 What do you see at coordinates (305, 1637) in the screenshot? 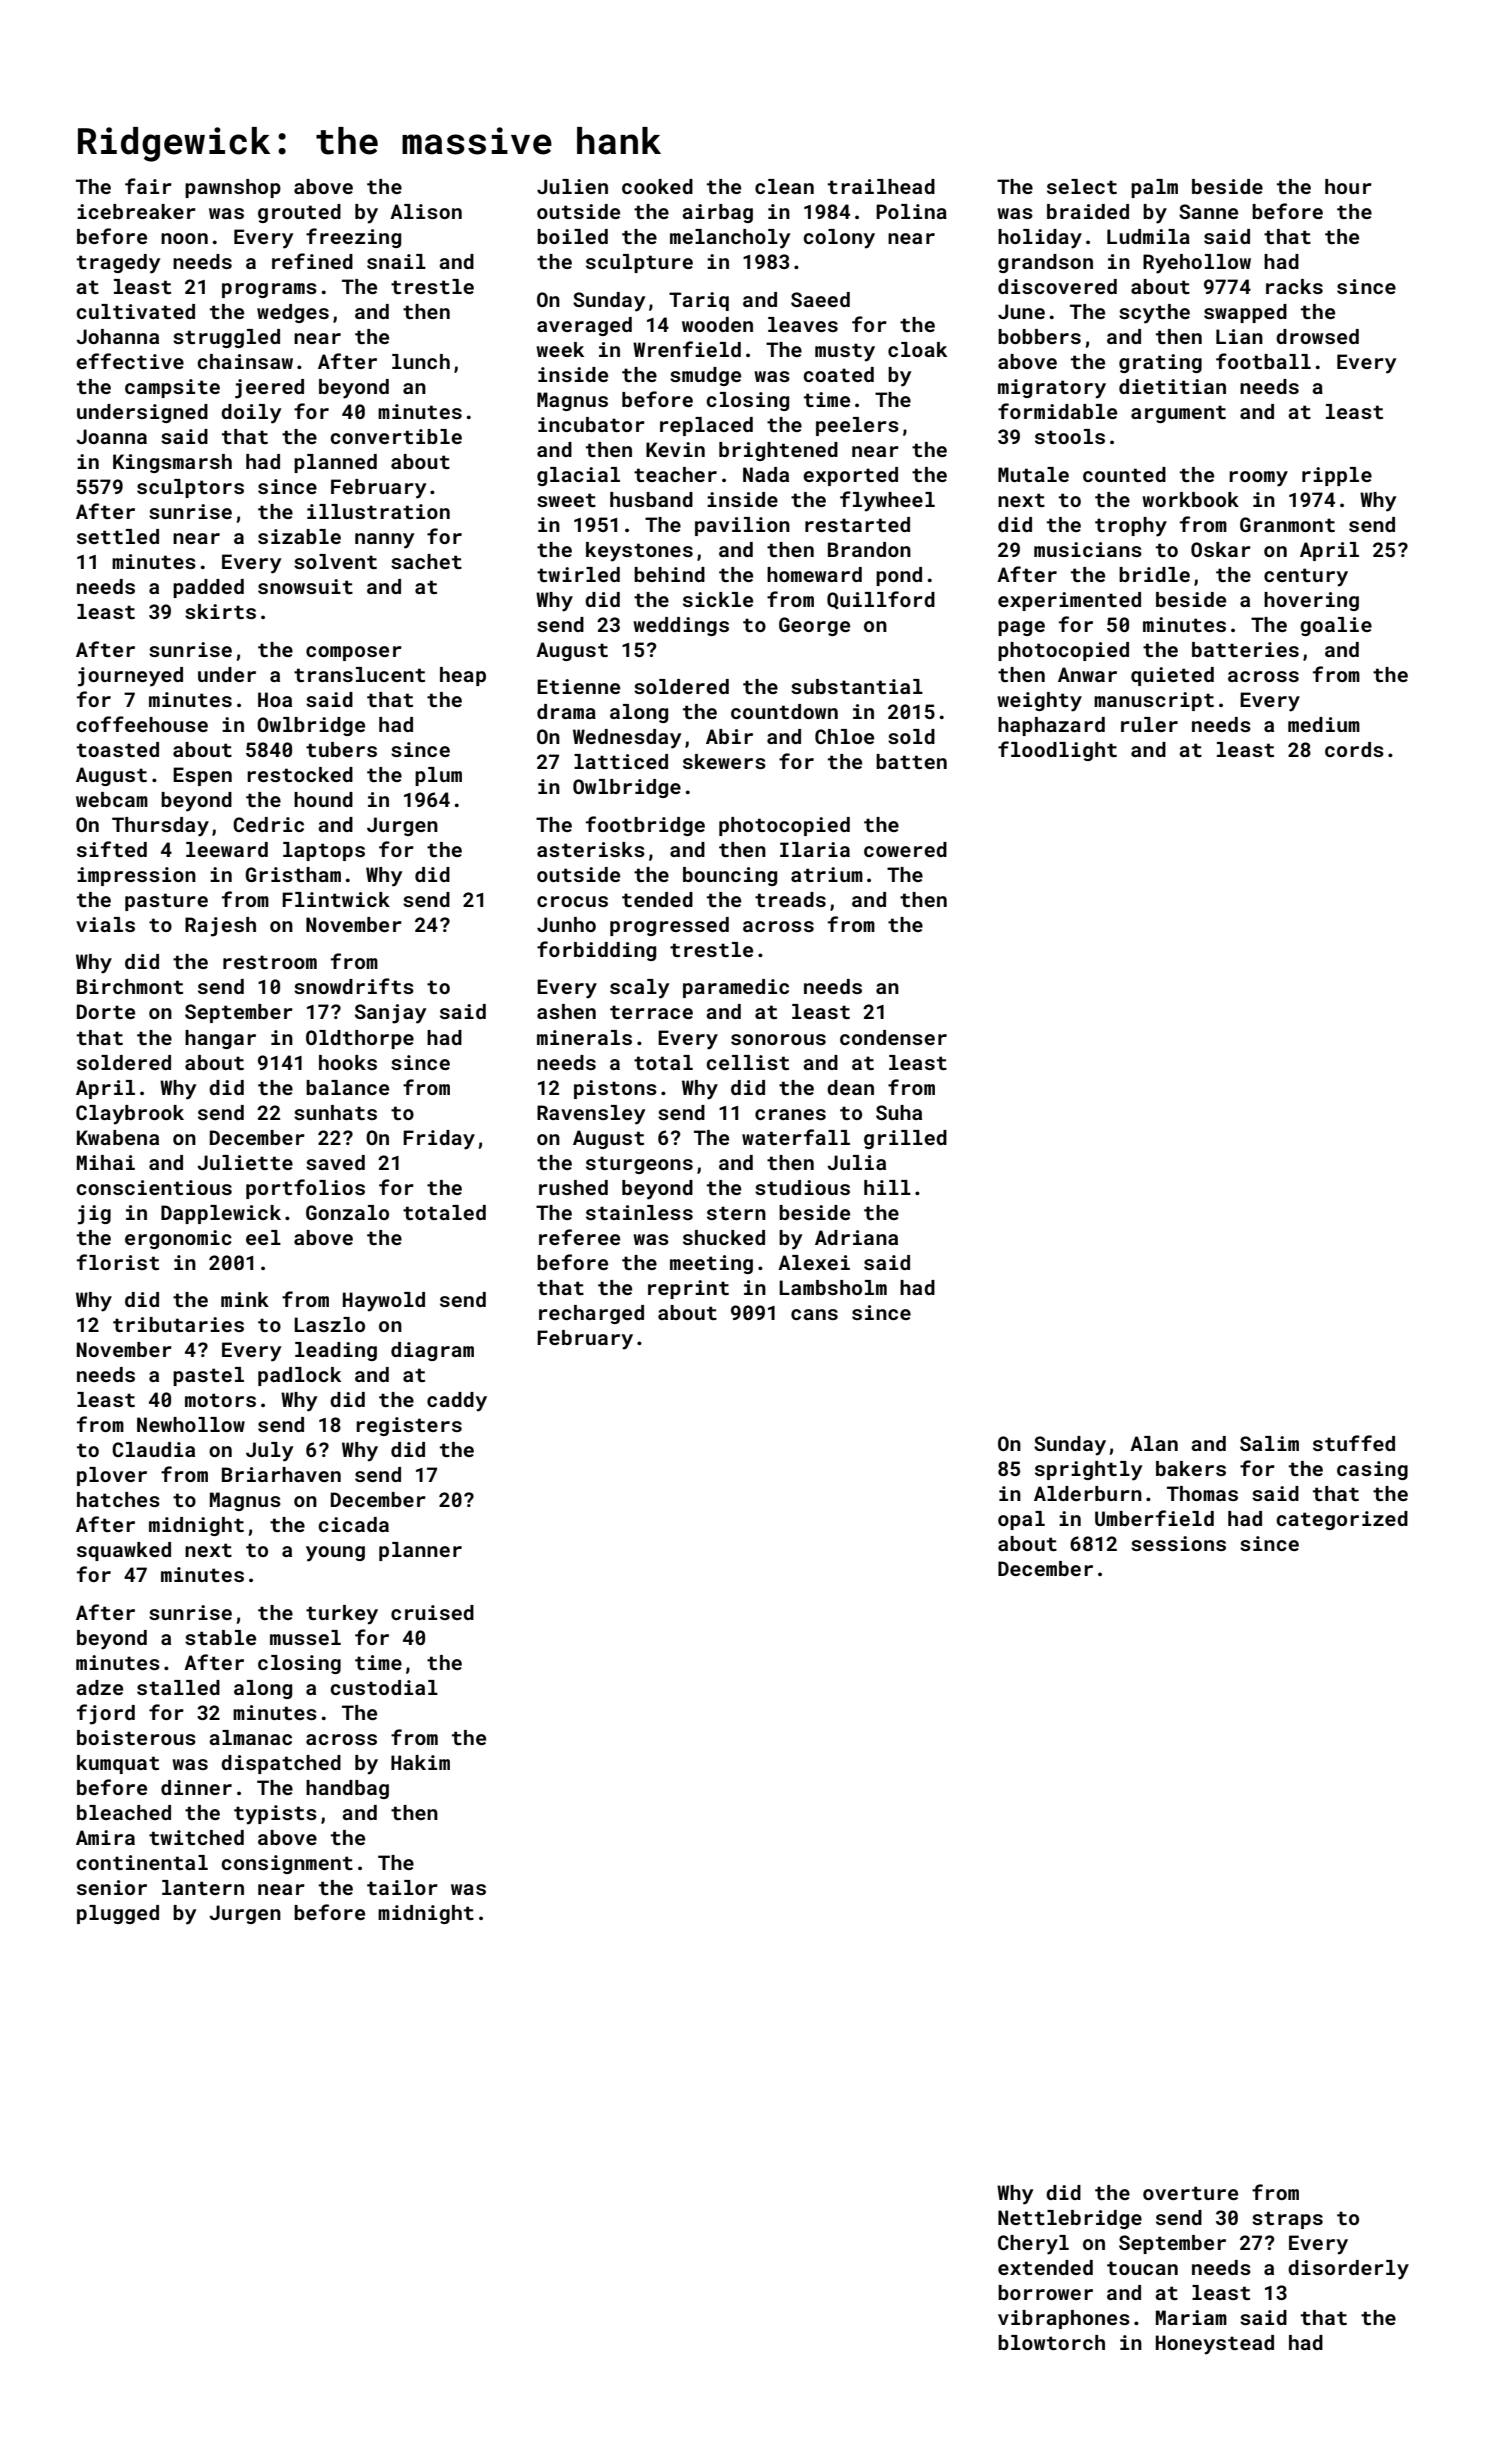
I see `mussel` at bounding box center [305, 1637].
